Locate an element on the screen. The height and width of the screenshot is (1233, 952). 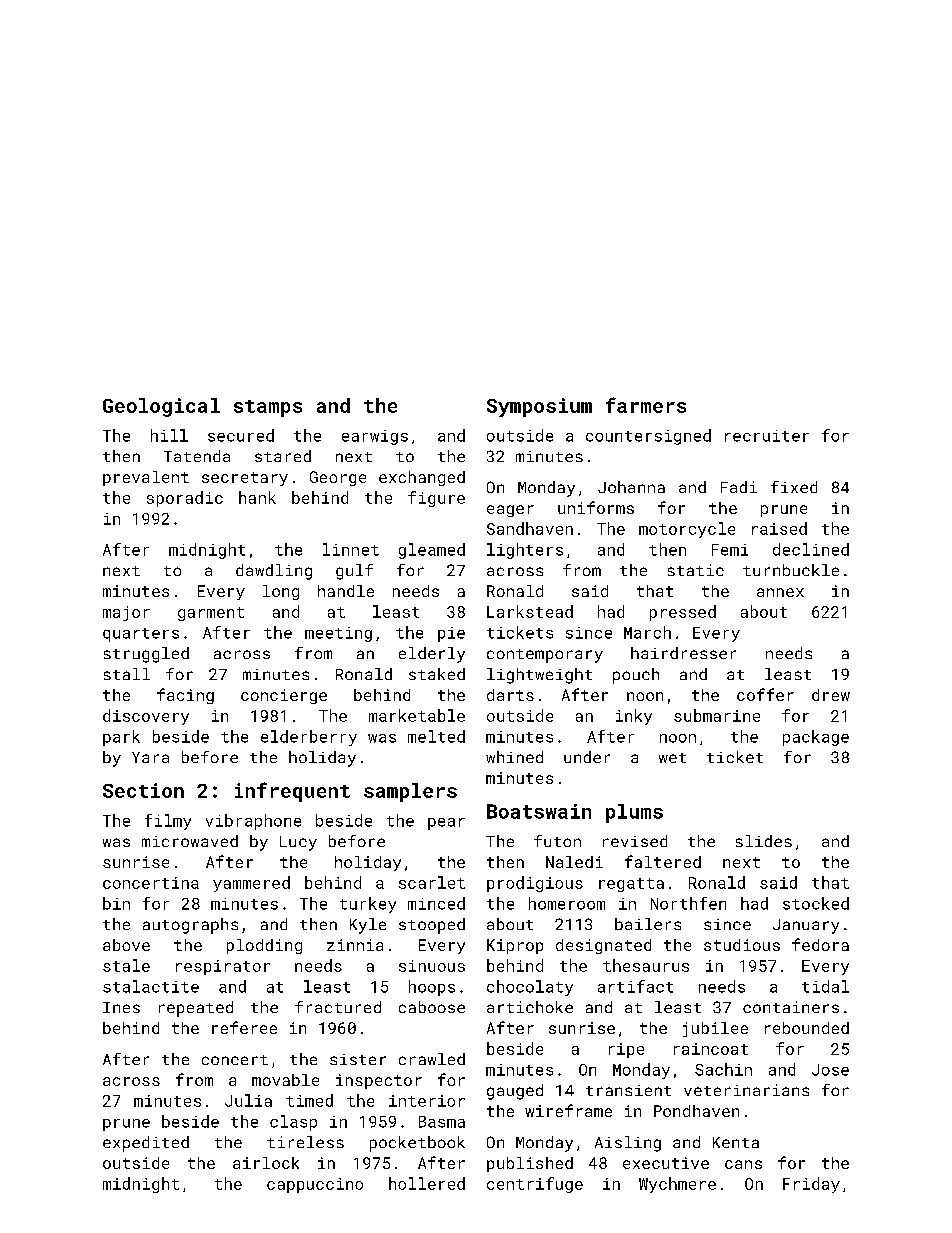
lighters is located at coordinates (525, 551).
